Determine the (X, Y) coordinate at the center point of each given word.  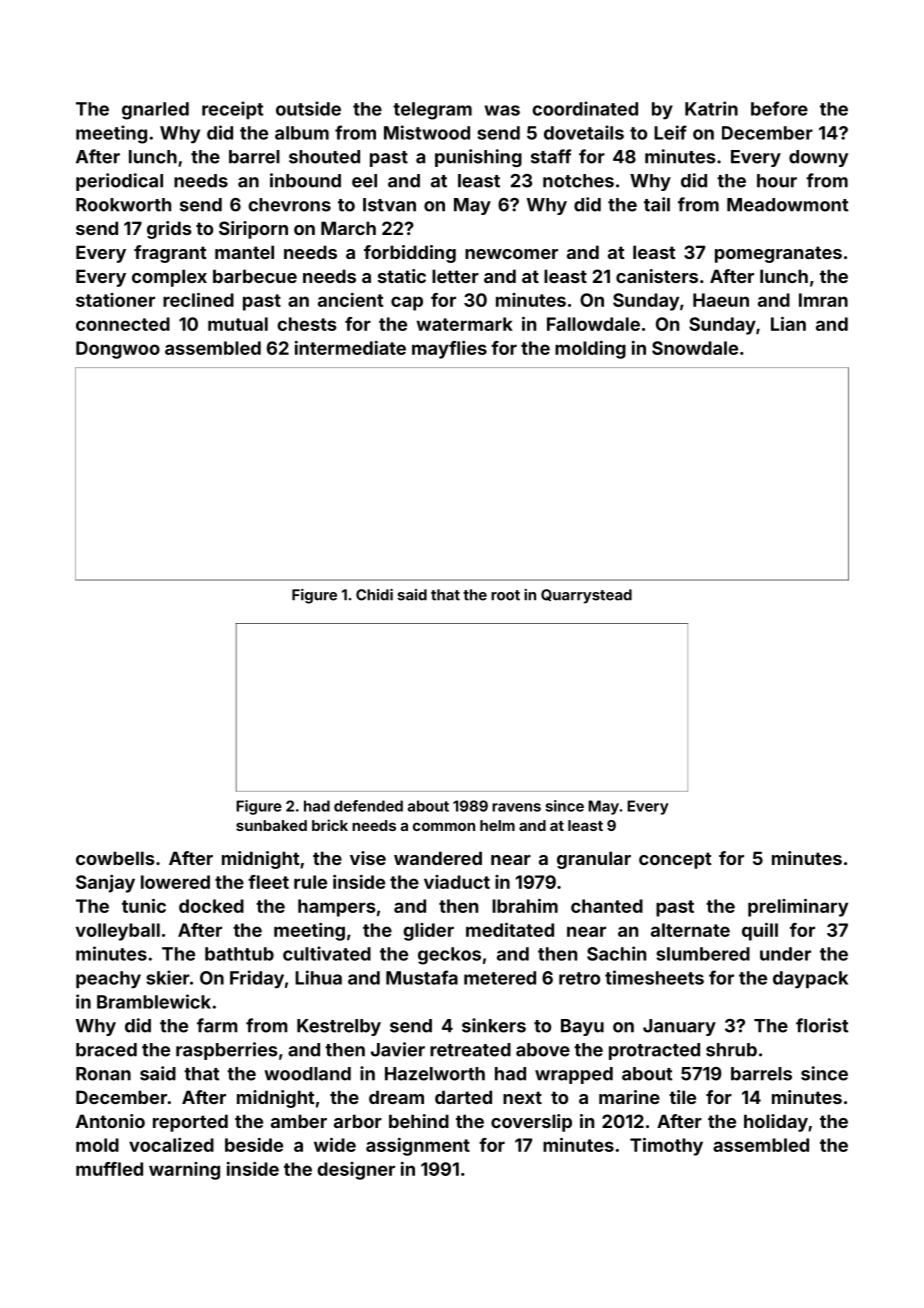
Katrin (711, 108)
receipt (232, 110)
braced (106, 1050)
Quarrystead (586, 596)
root (505, 595)
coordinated (585, 108)
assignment (418, 1147)
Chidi (374, 595)
